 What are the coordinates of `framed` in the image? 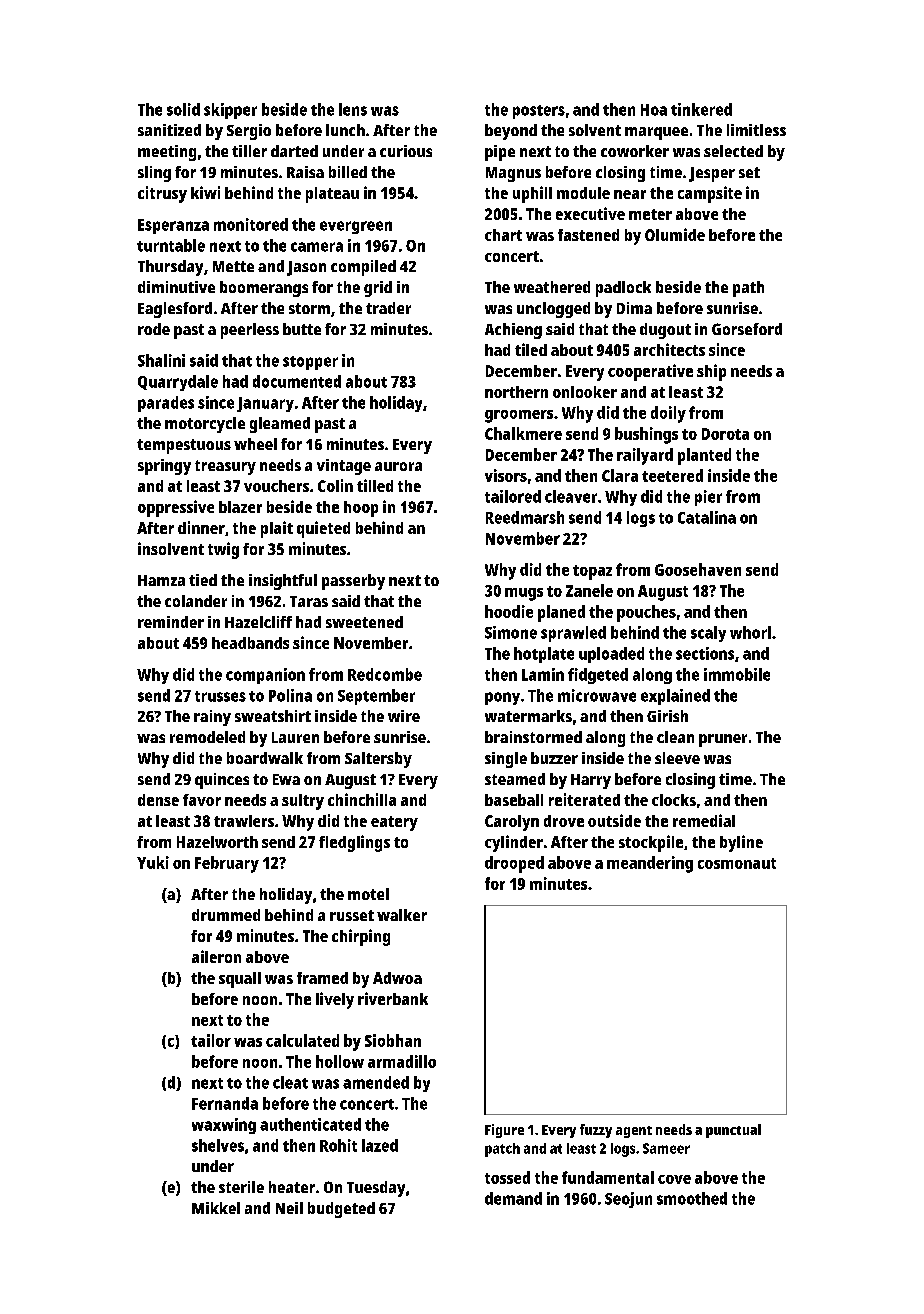 It's located at (322, 978).
